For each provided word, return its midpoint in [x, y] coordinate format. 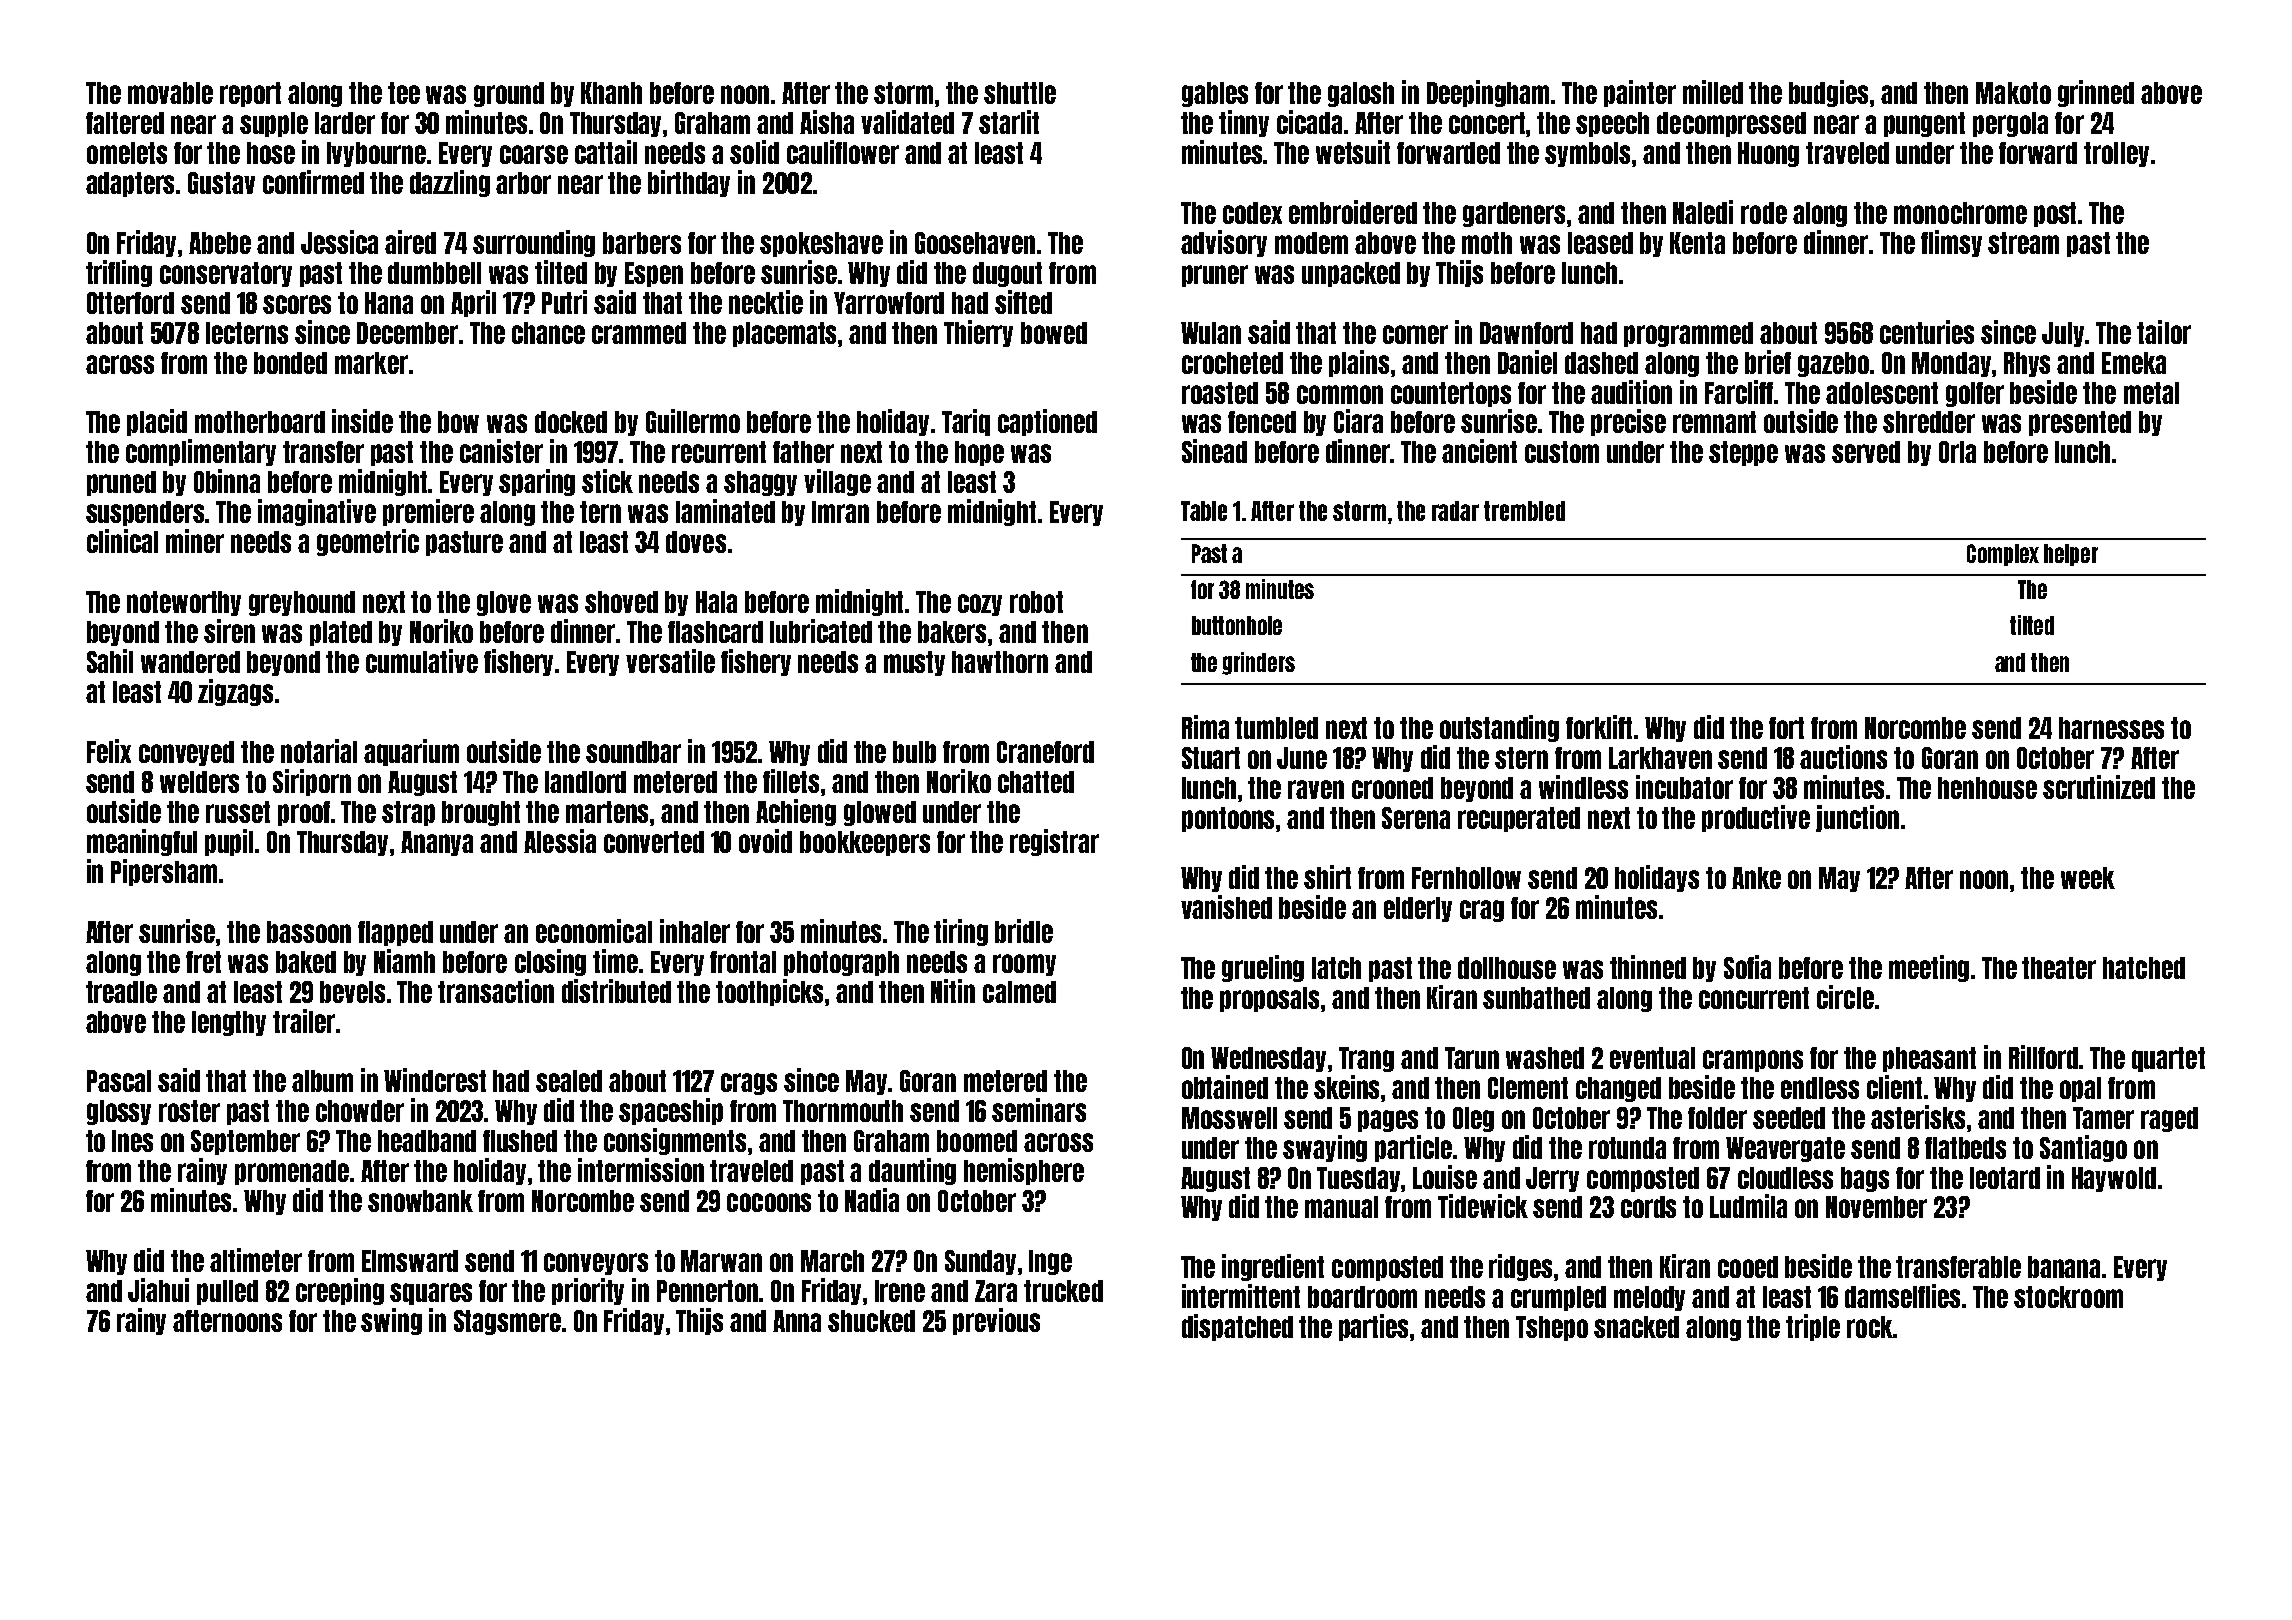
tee [404, 93]
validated [907, 122]
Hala [716, 602]
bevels [352, 992]
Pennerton [707, 1291]
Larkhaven [1660, 758]
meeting [1929, 968]
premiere [428, 512]
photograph [841, 963]
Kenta [1697, 243]
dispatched [1237, 1327]
